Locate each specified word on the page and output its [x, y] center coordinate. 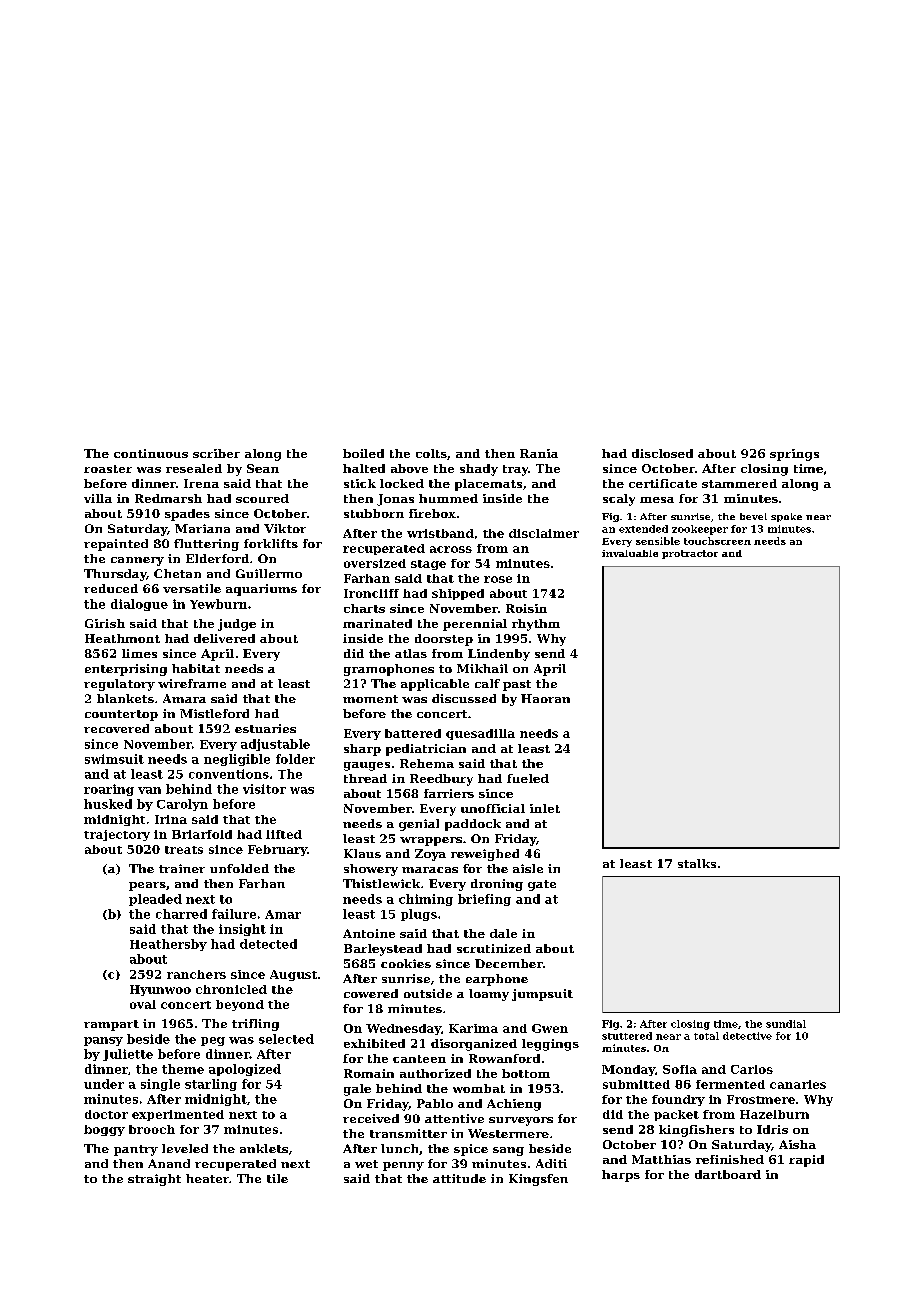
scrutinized [494, 948]
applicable [435, 685]
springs [794, 455]
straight [154, 1180]
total [706, 1036]
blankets [125, 698]
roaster [108, 469]
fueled [528, 778]
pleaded [155, 900]
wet [366, 1164]
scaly [619, 500]
